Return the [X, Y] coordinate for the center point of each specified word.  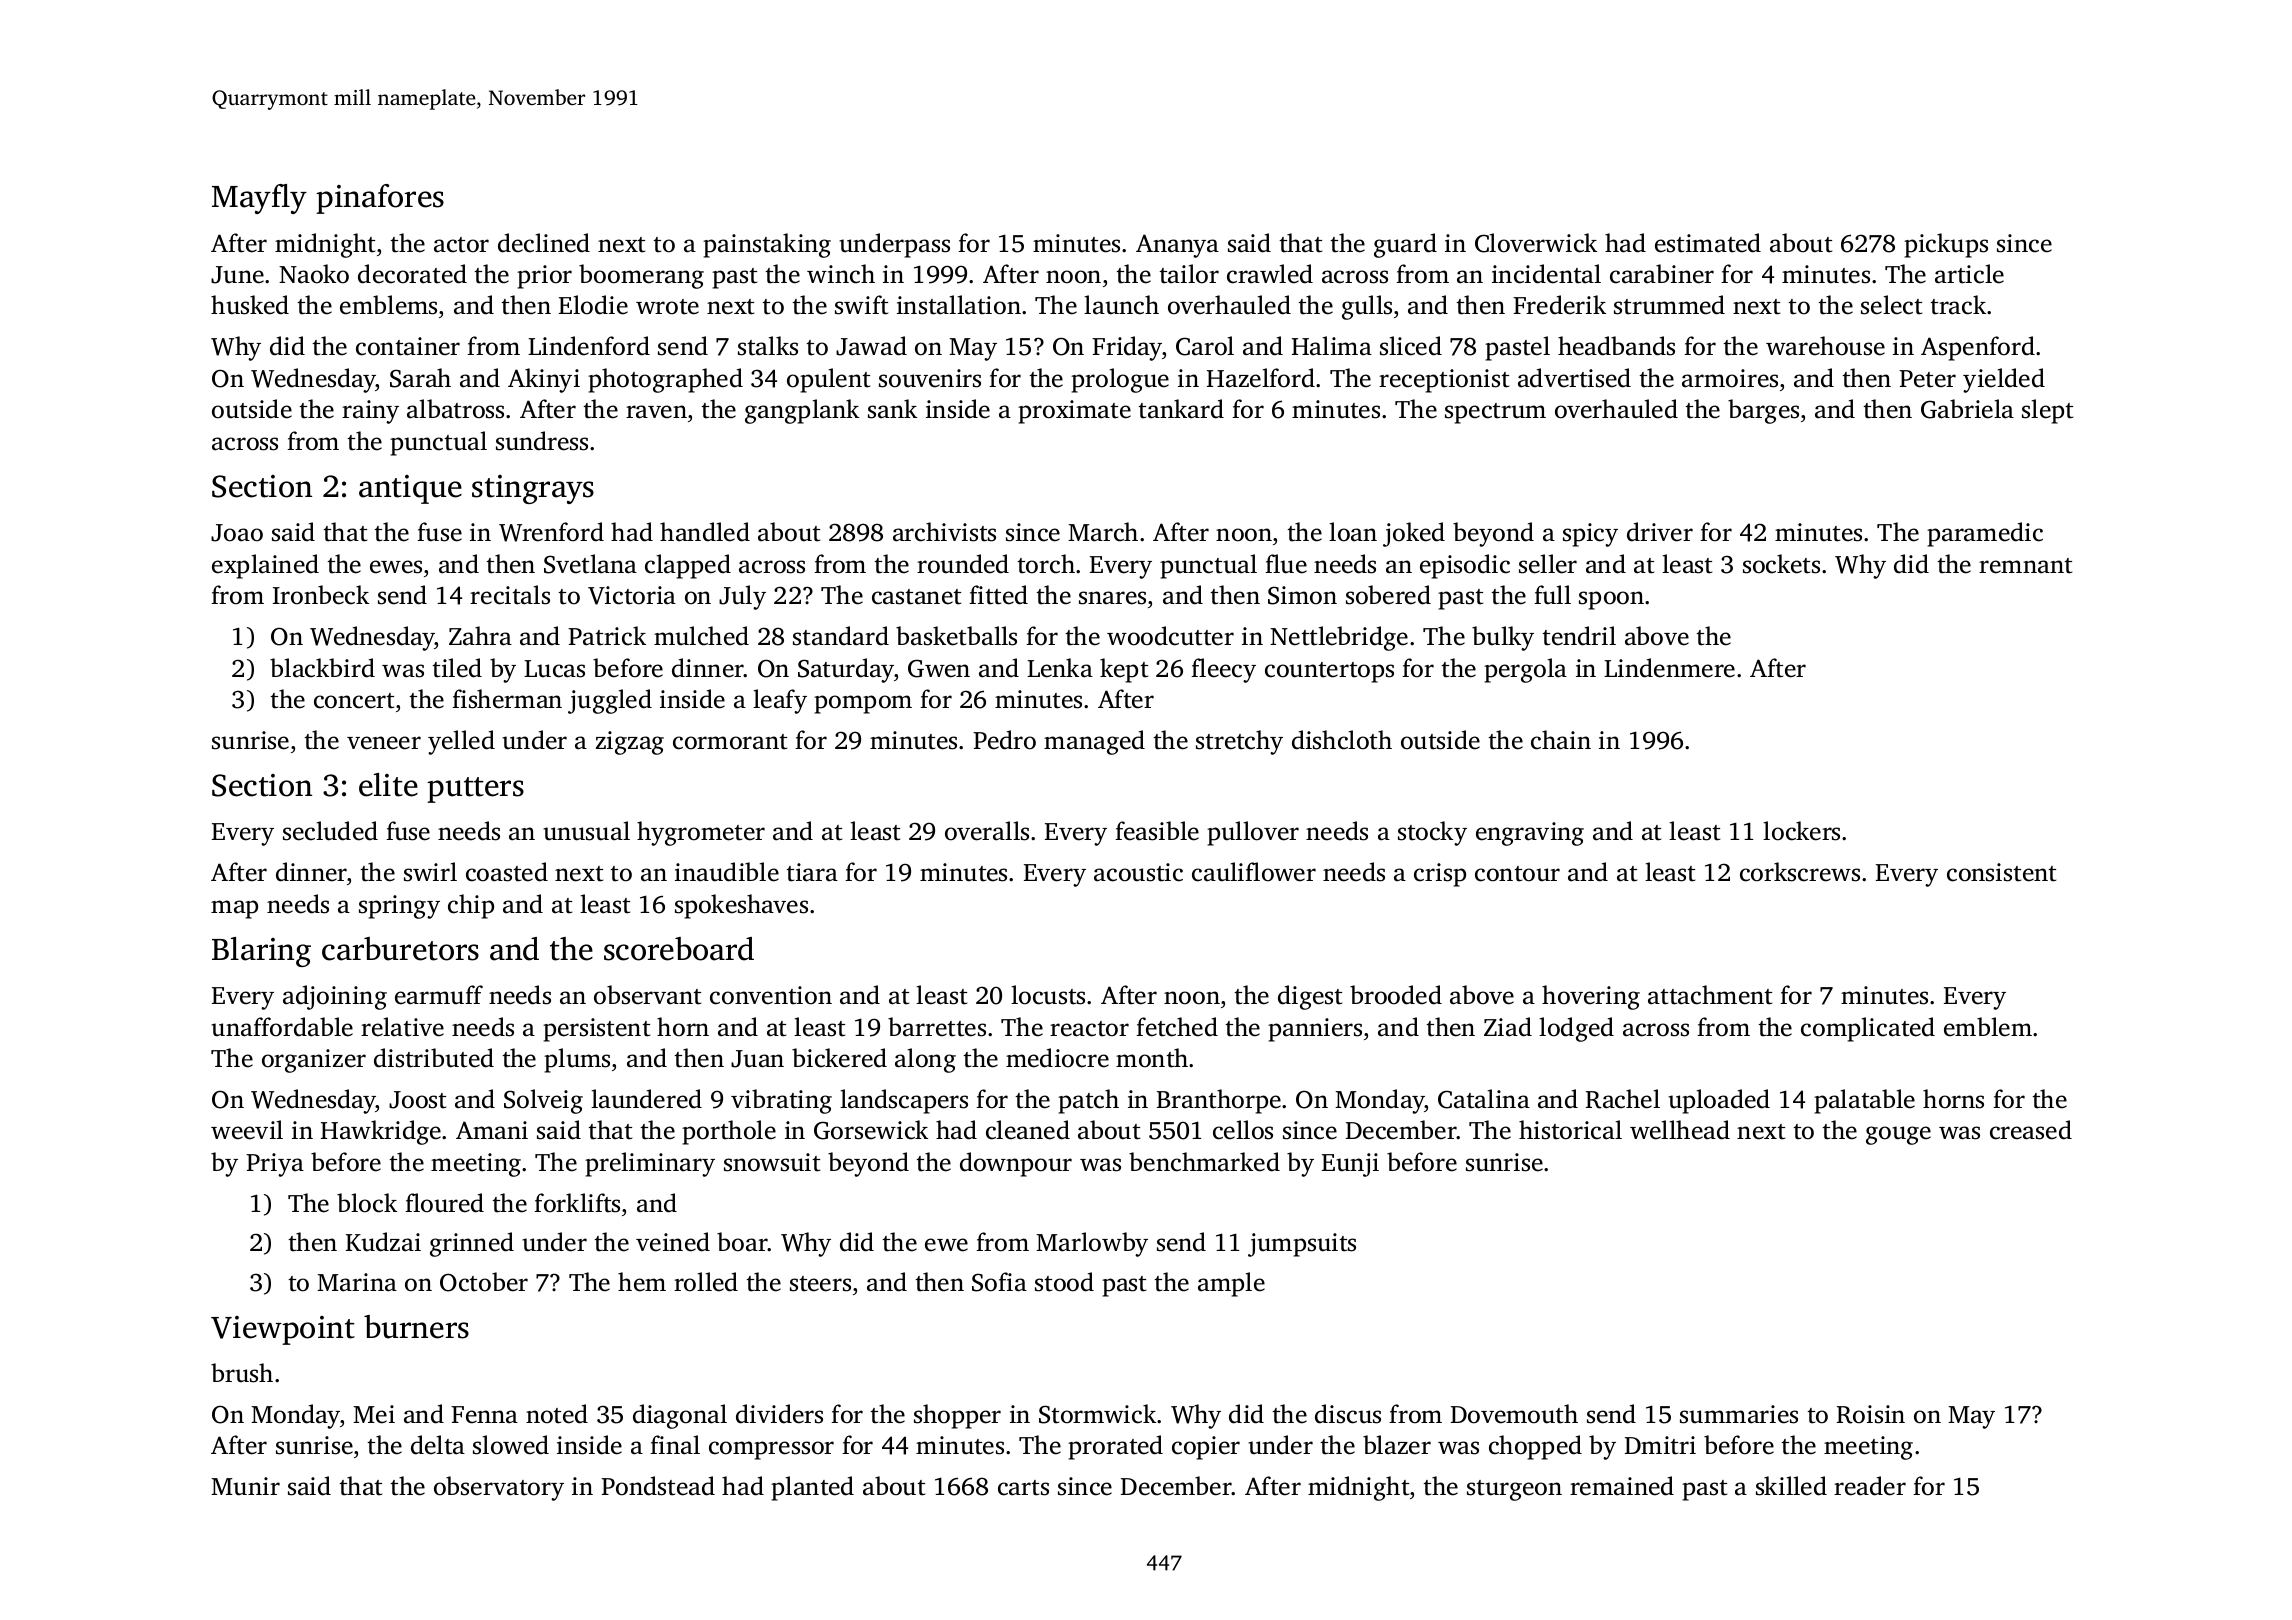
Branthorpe [1219, 1101]
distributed [434, 1058]
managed [1094, 742]
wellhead [1680, 1130]
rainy [370, 412]
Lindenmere [1669, 668]
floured [444, 1203]
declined [544, 243]
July [742, 597]
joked [1414, 534]
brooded [1396, 995]
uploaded [1719, 1101]
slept [2047, 411]
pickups [1946, 245]
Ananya [1177, 246]
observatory [499, 1488]
